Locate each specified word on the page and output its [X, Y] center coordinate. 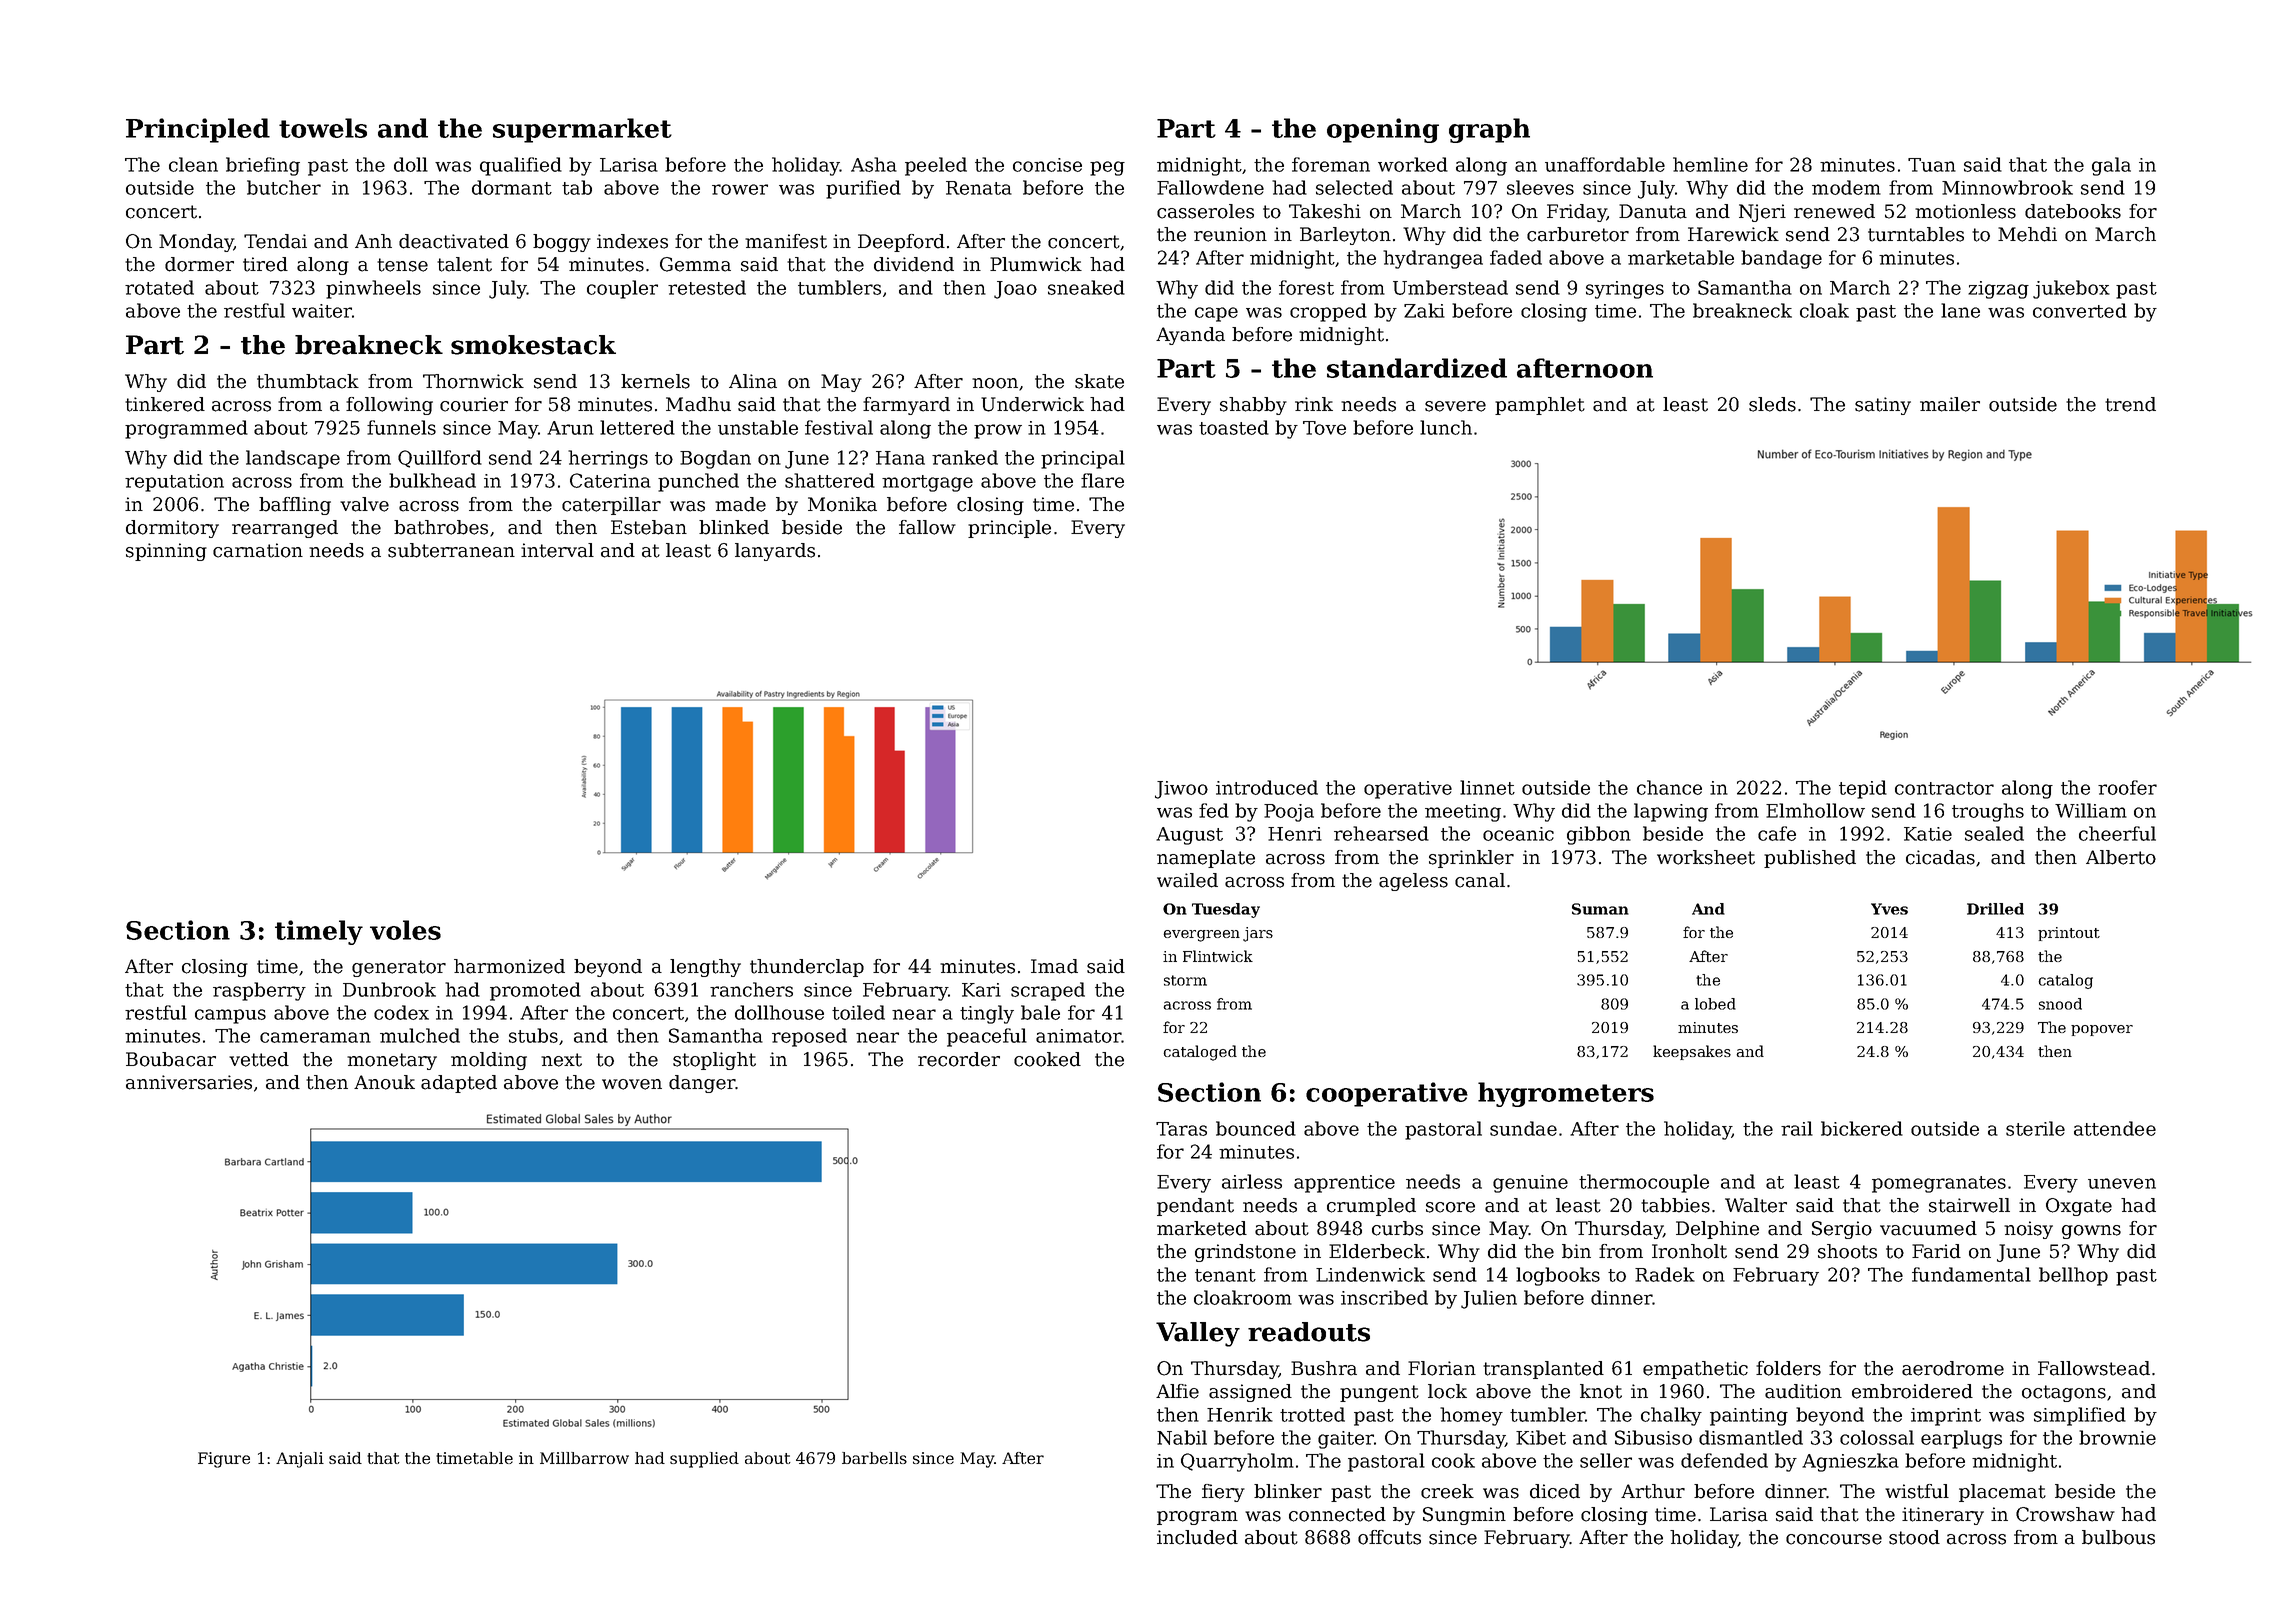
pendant [1195, 1207]
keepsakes [1692, 1052]
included [1197, 1537]
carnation [258, 550]
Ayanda [1190, 336]
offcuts [1389, 1537]
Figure [224, 1460]
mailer [1950, 404]
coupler [622, 289]
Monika [842, 504]
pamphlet [1540, 406]
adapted [459, 1084]
